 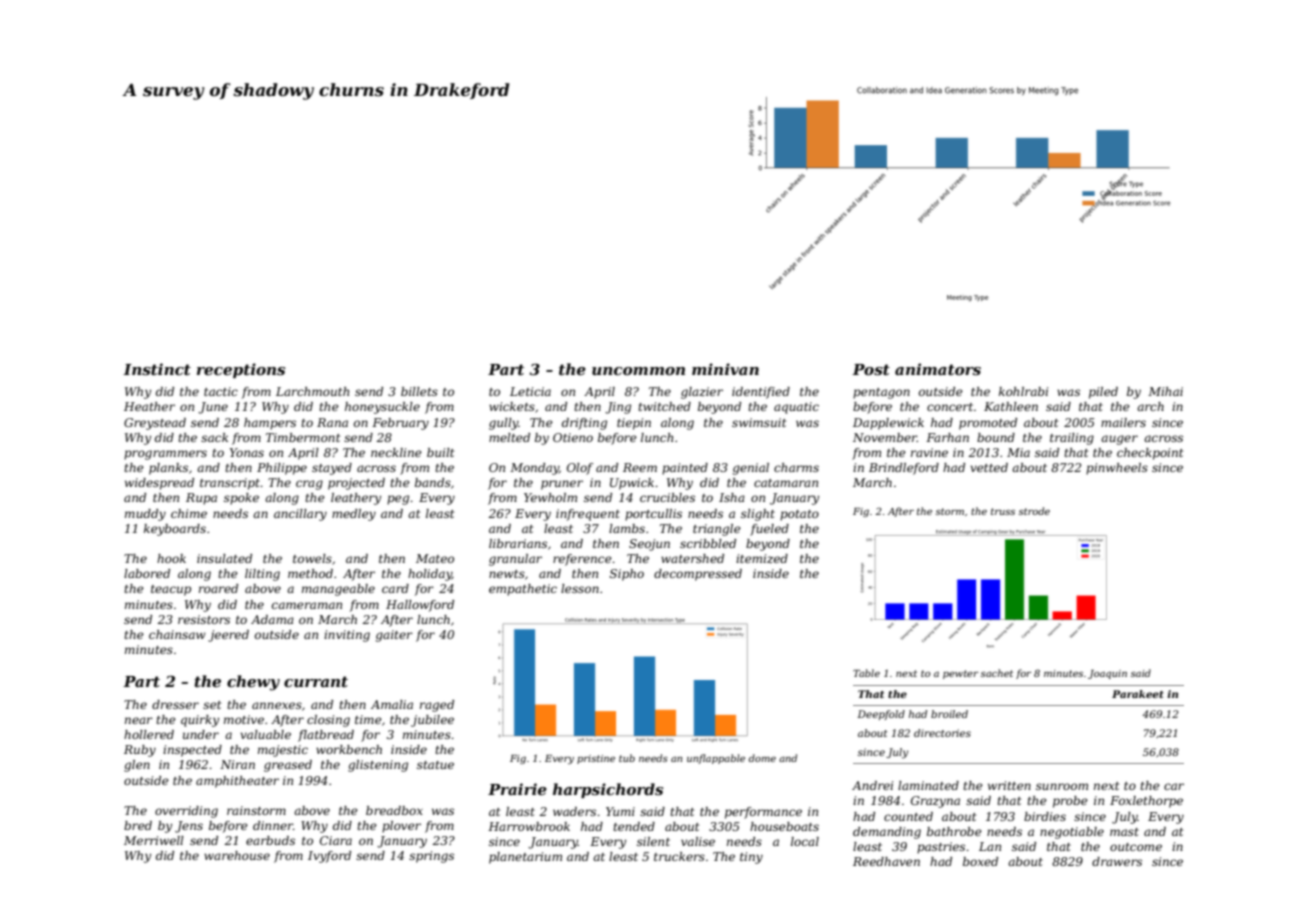 I want to click on Joaquin, so click(x=1107, y=674).
